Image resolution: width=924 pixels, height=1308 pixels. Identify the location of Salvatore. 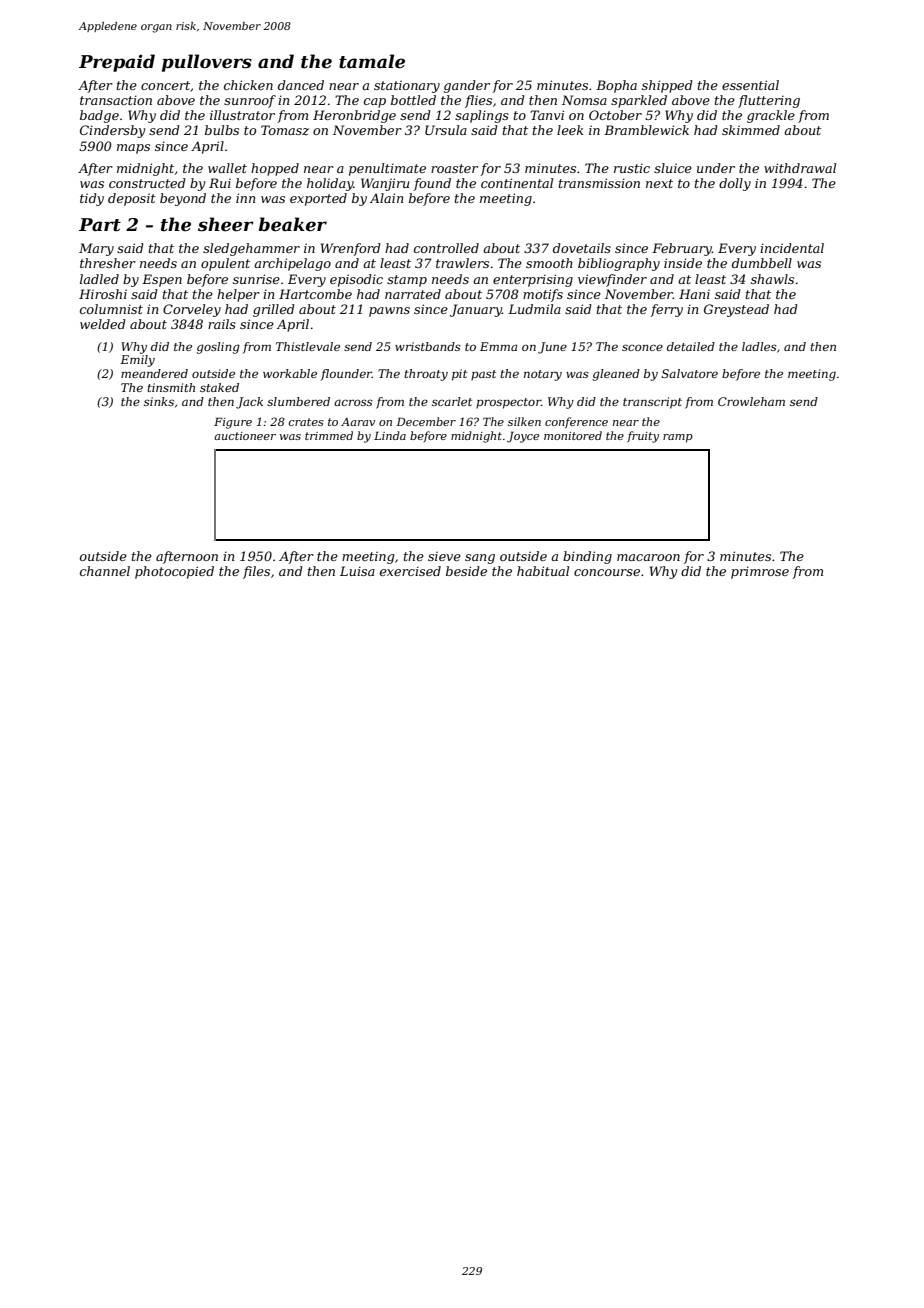
(690, 373).
